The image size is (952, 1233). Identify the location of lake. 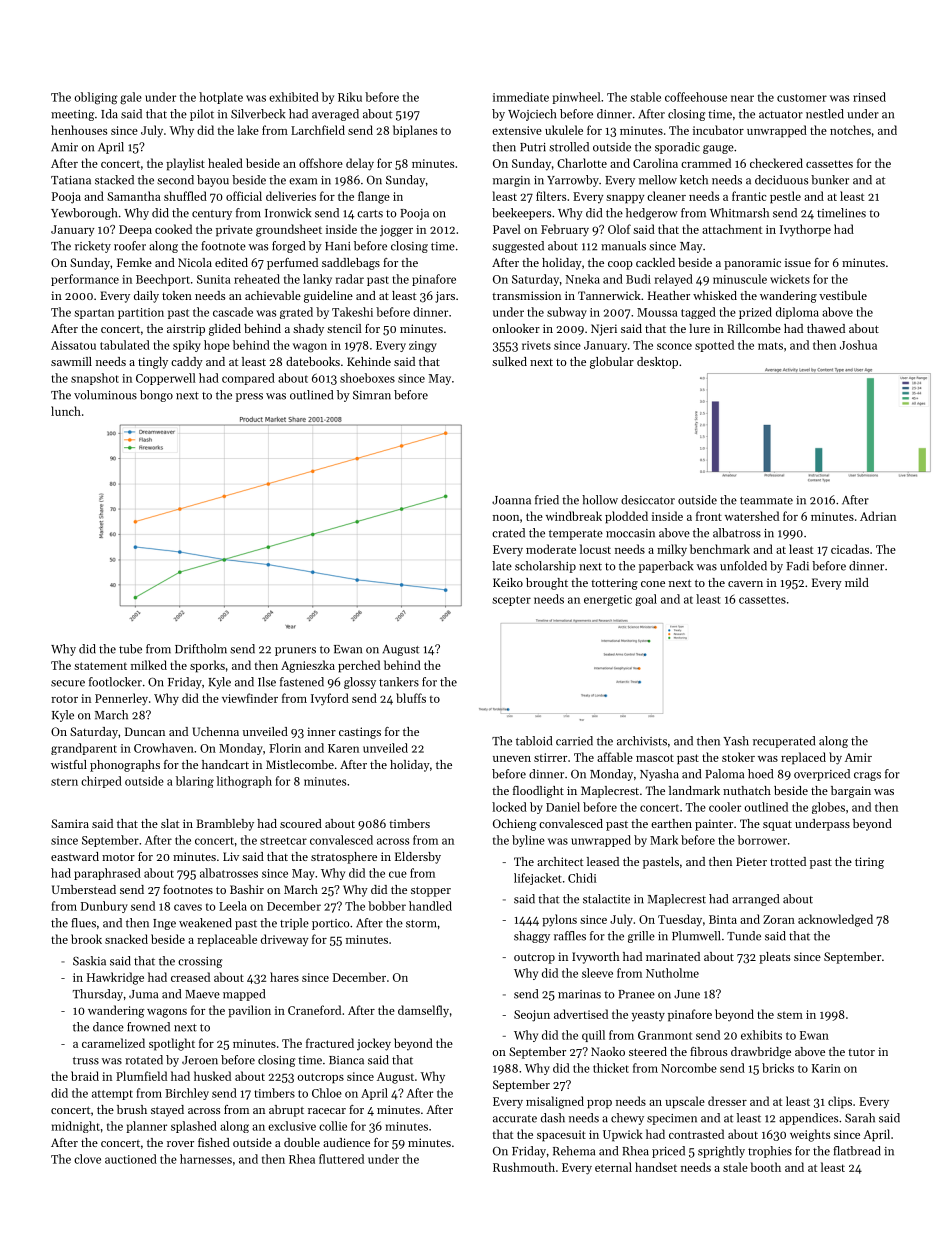
(248, 130).
